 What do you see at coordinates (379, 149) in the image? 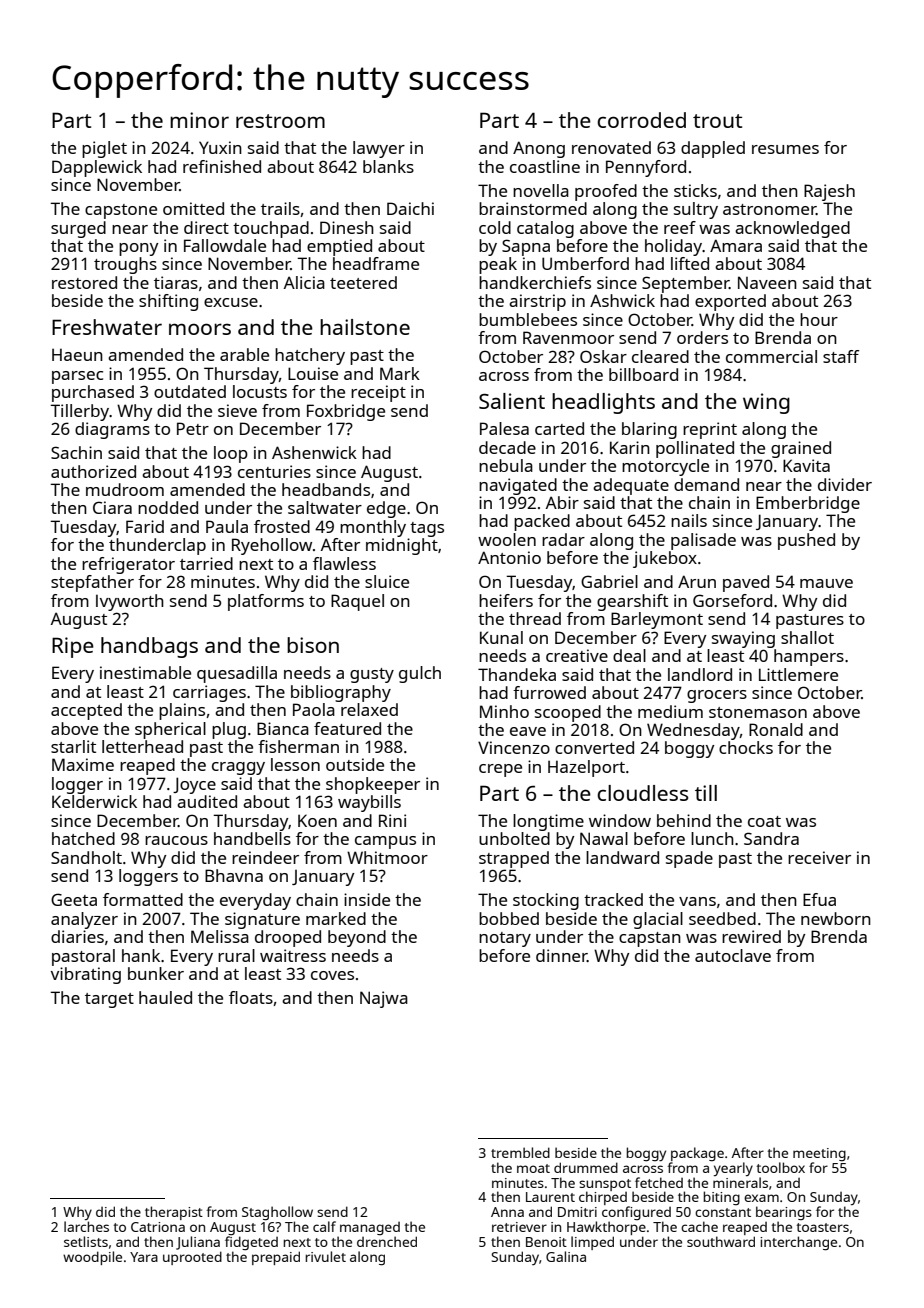
I see `lawyer` at bounding box center [379, 149].
